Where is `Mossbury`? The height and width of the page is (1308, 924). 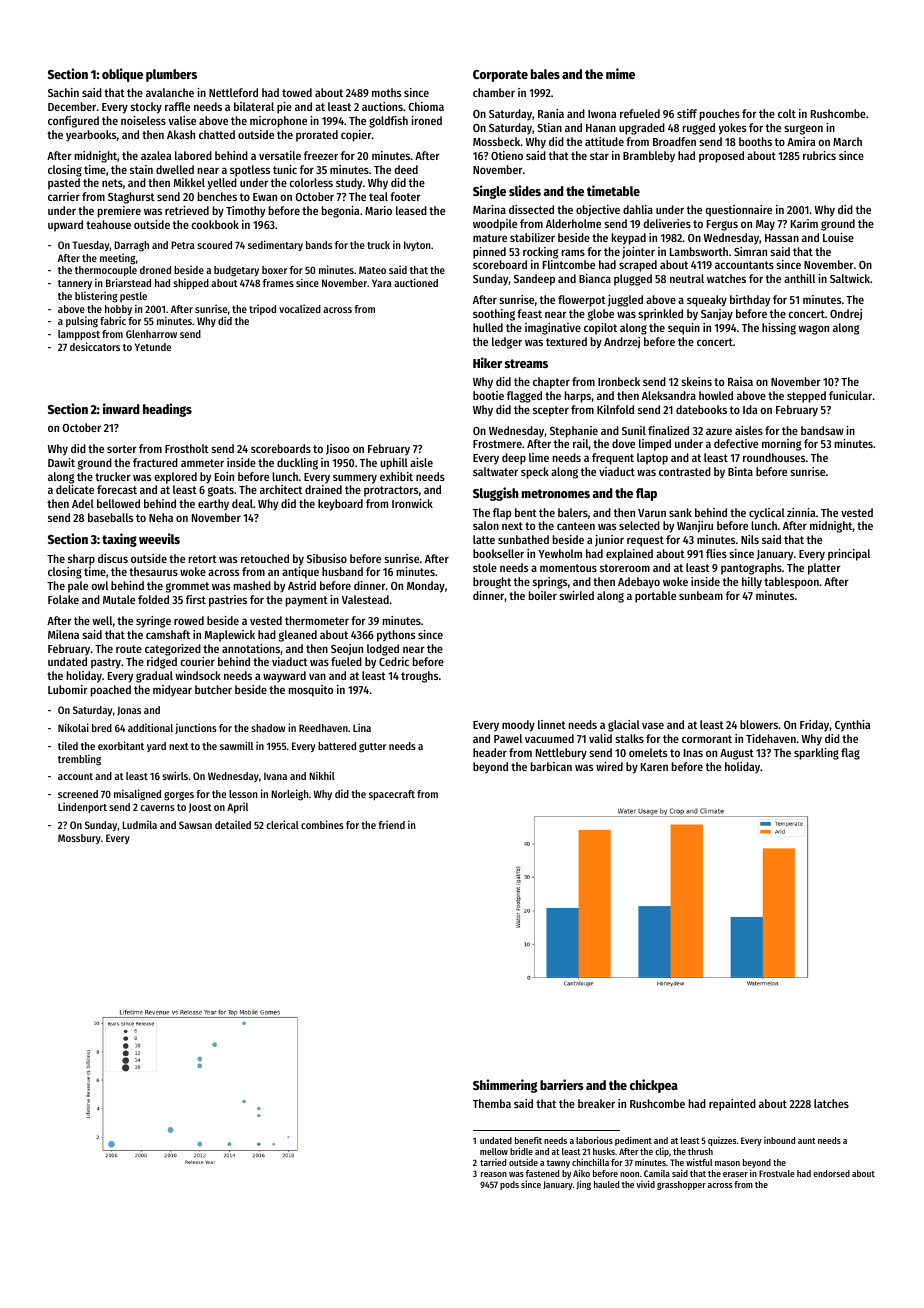
Mossbury is located at coordinates (79, 839).
